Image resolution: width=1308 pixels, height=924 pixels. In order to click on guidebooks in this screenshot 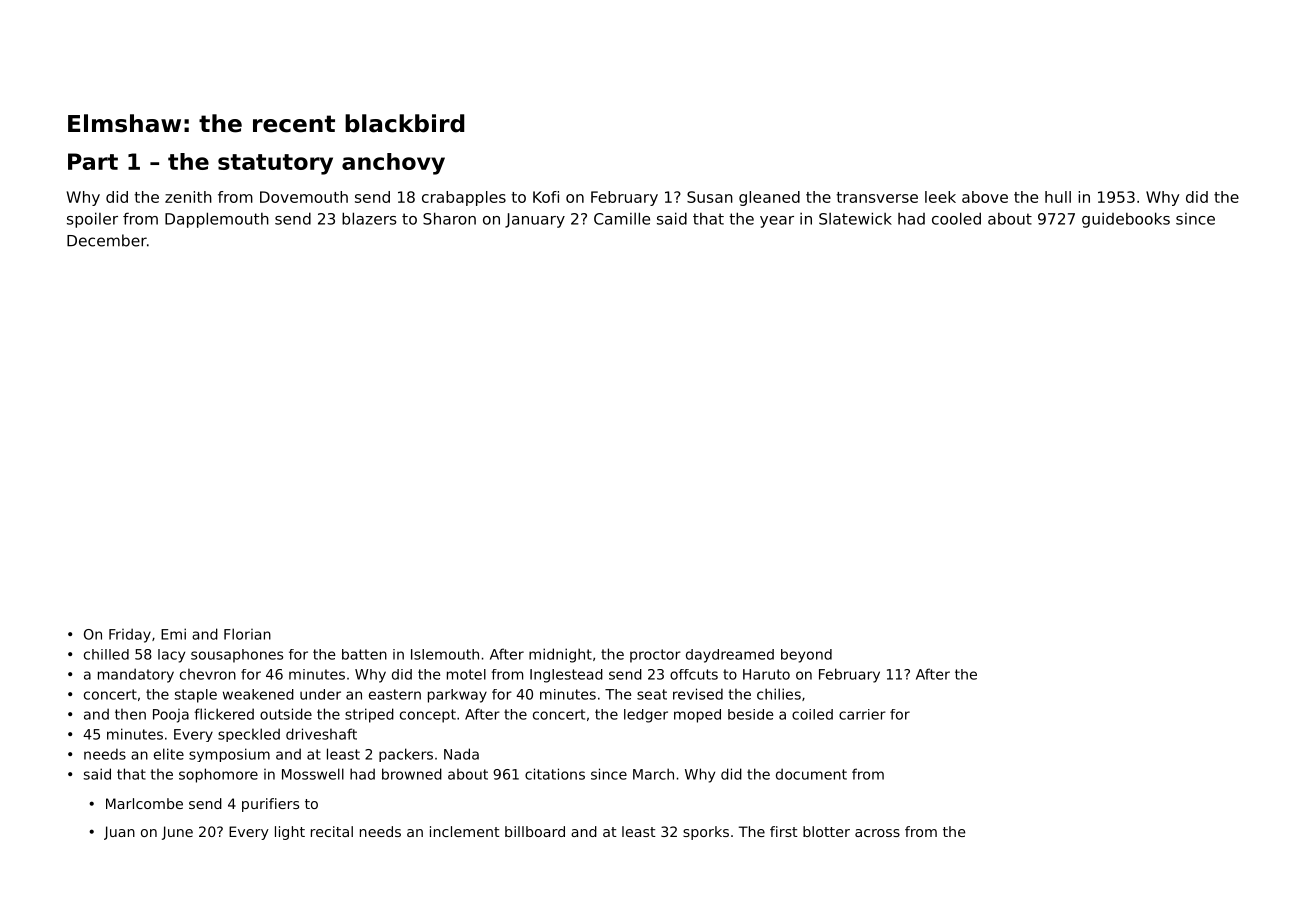, I will do `click(1126, 220)`.
